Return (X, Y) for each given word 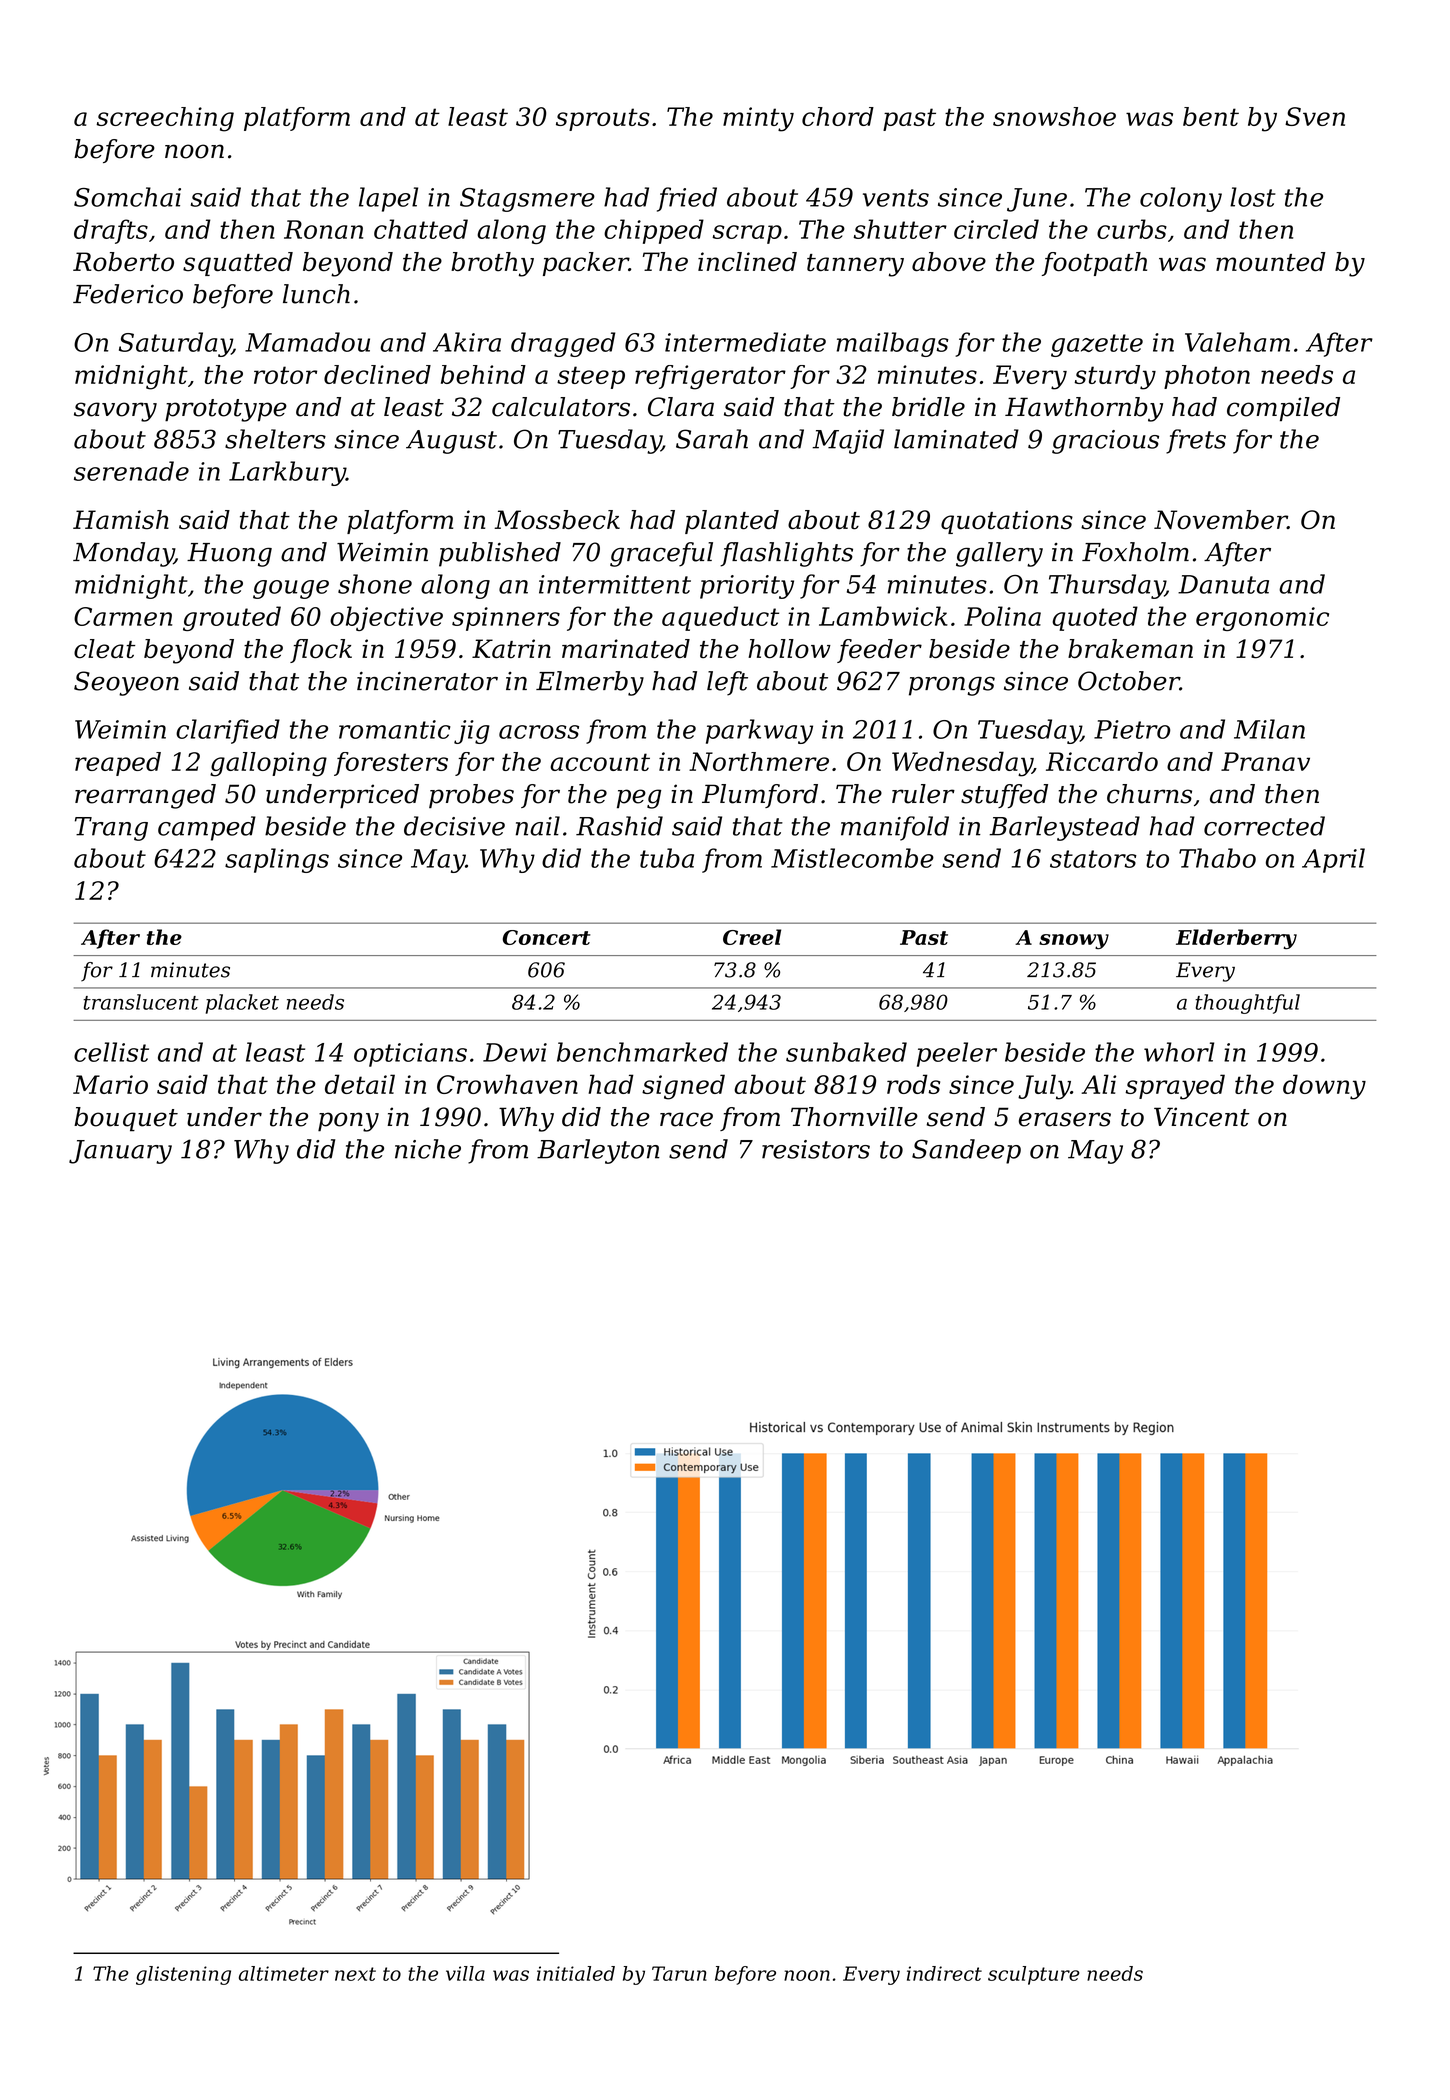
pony (348, 1122)
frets (1196, 441)
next (355, 1974)
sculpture (1033, 1975)
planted (732, 522)
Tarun (679, 1973)
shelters (275, 439)
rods (913, 1084)
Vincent (1201, 1117)
